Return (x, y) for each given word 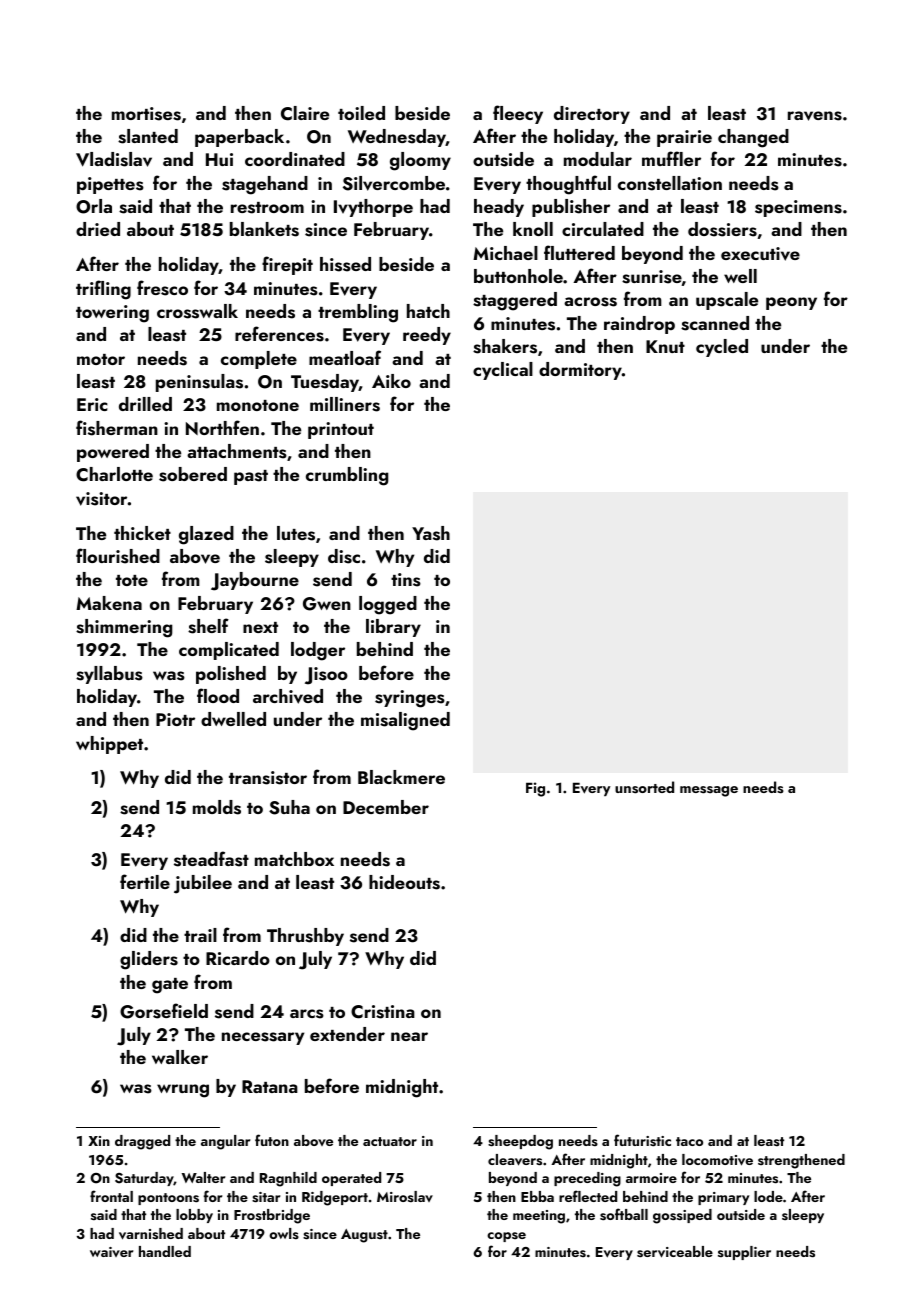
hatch (428, 311)
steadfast (211, 859)
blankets (264, 229)
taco (689, 1141)
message (709, 791)
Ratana (270, 1086)
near (409, 1036)
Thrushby (305, 937)
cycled (722, 348)
